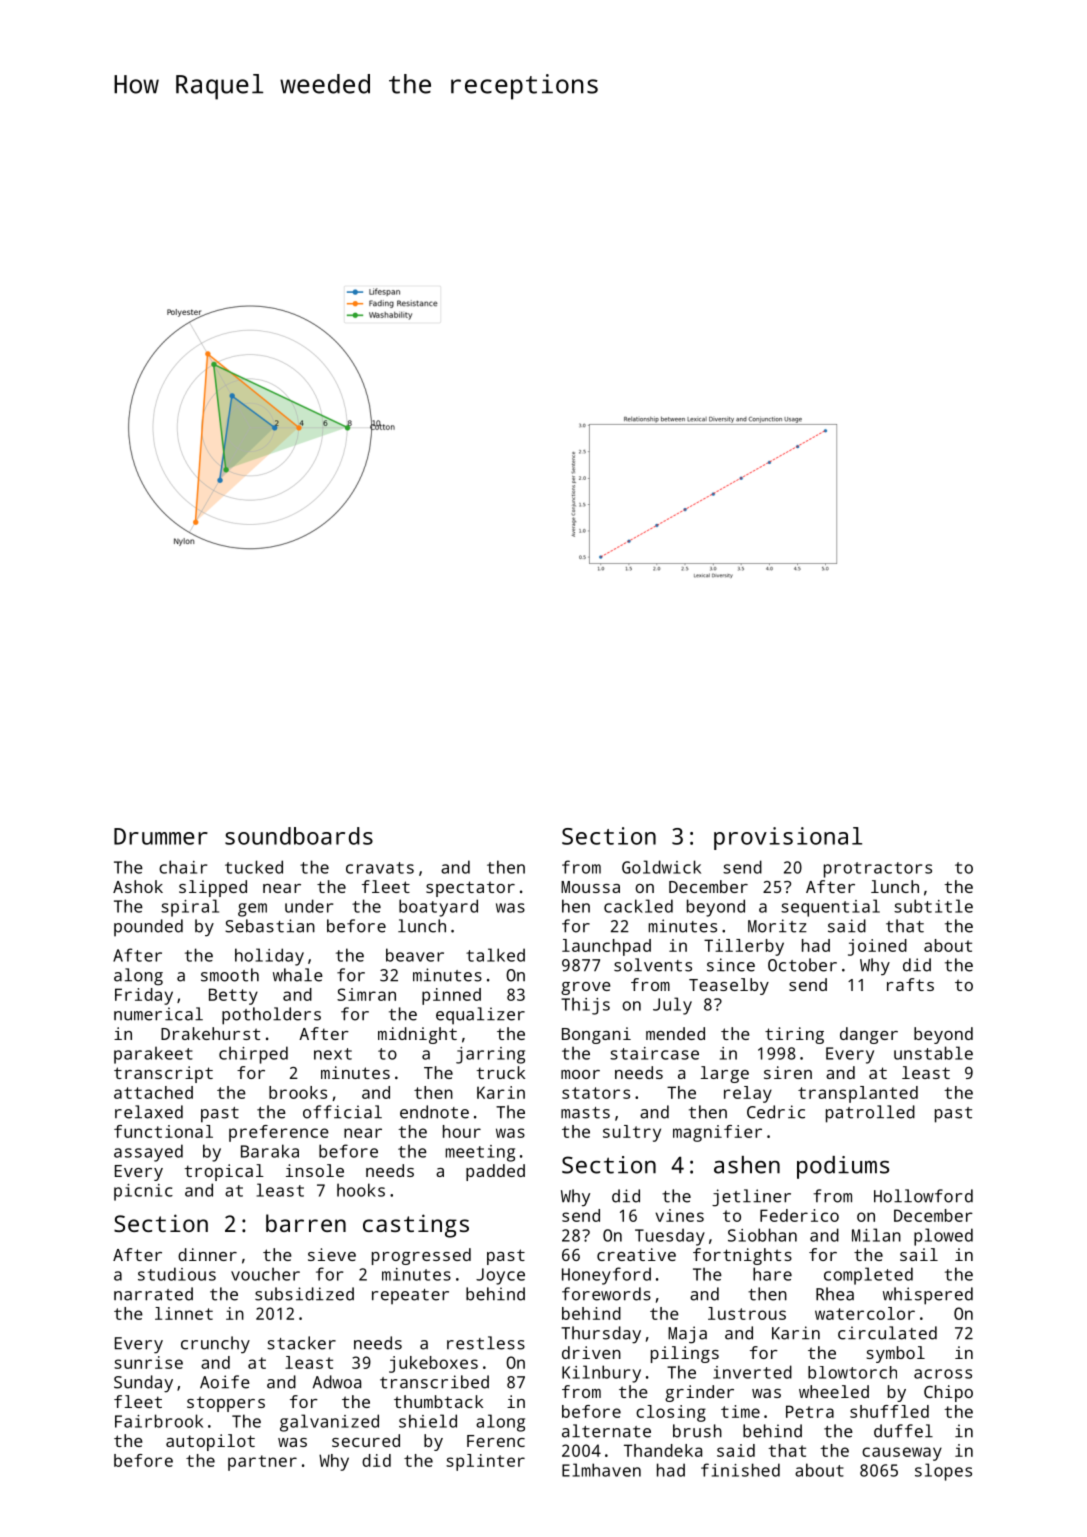 The image size is (1087, 1537). Describe the element at coordinates (416, 1226) in the screenshot. I see `castings` at that location.
